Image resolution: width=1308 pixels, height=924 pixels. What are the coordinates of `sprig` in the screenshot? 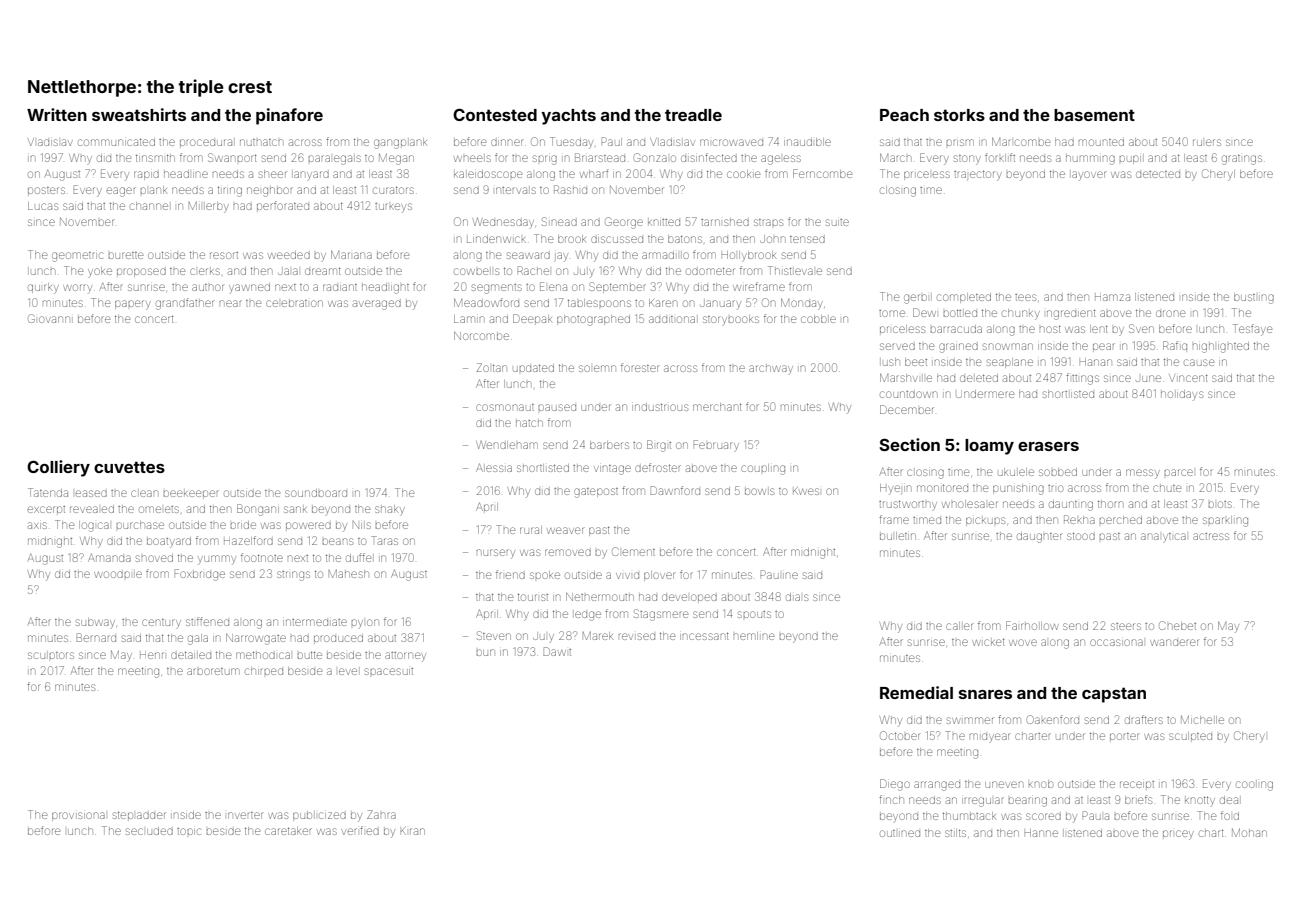 It's located at (545, 160).
